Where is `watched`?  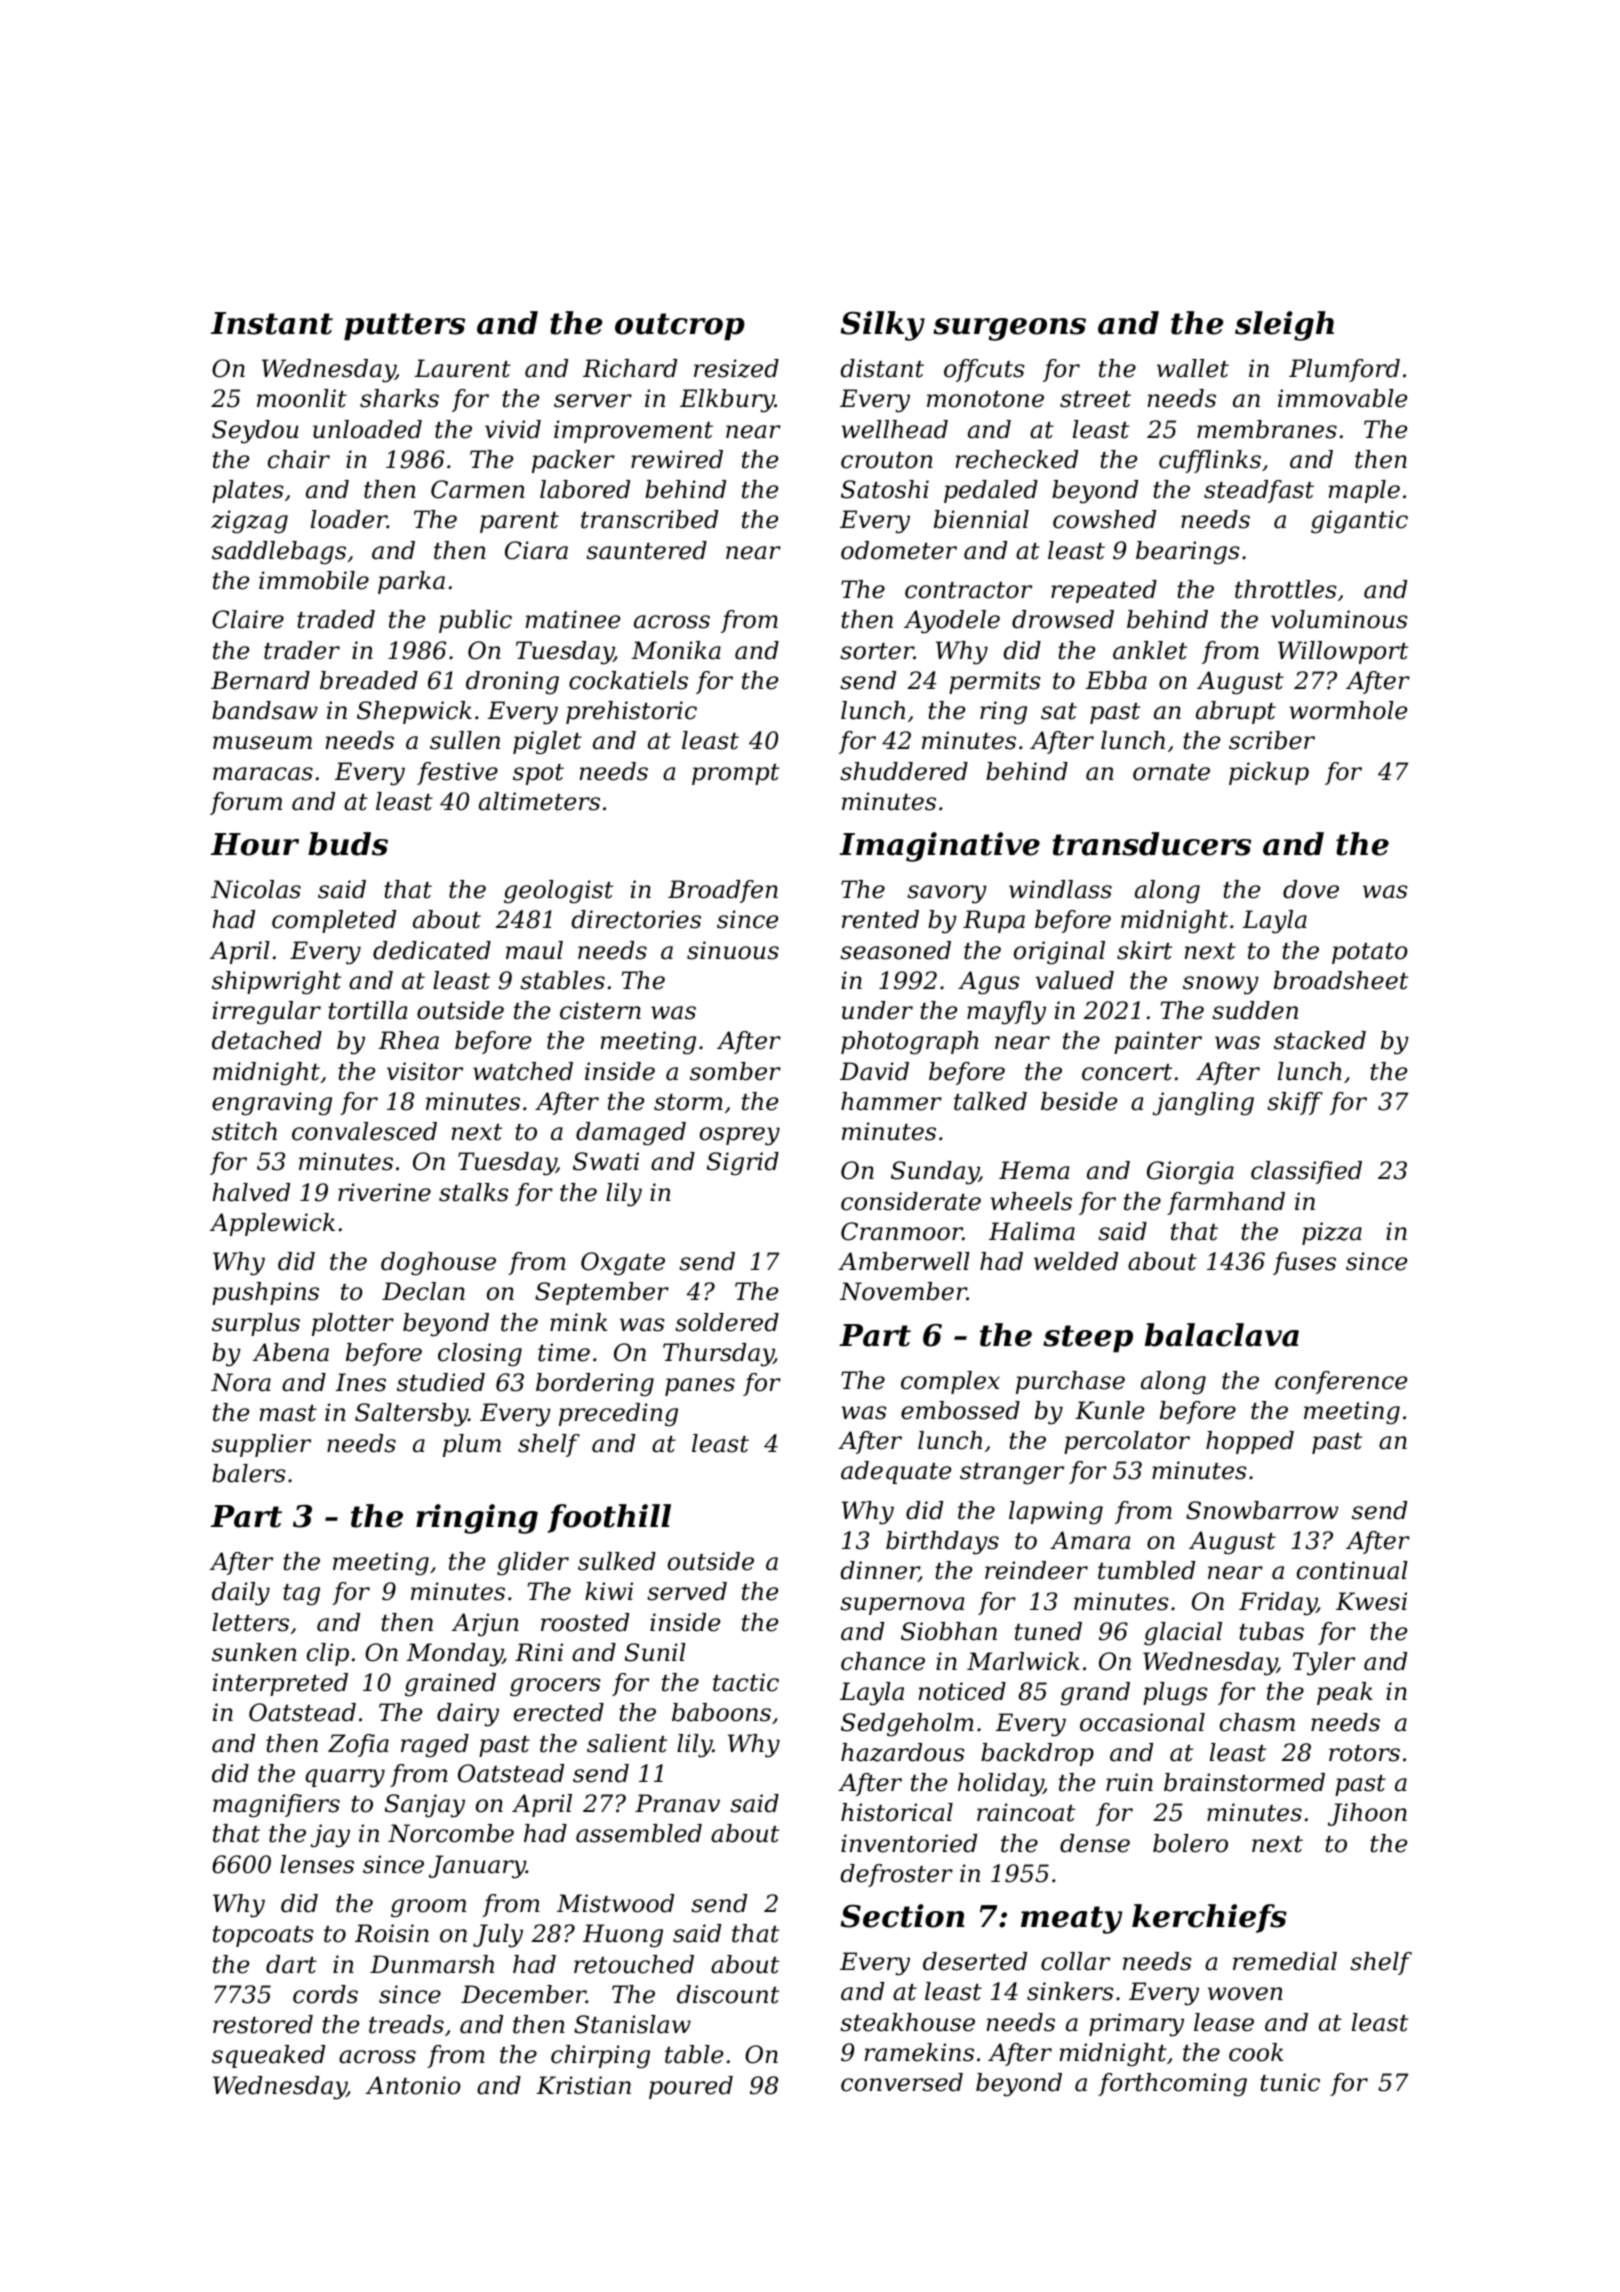 watched is located at coordinates (523, 1071).
